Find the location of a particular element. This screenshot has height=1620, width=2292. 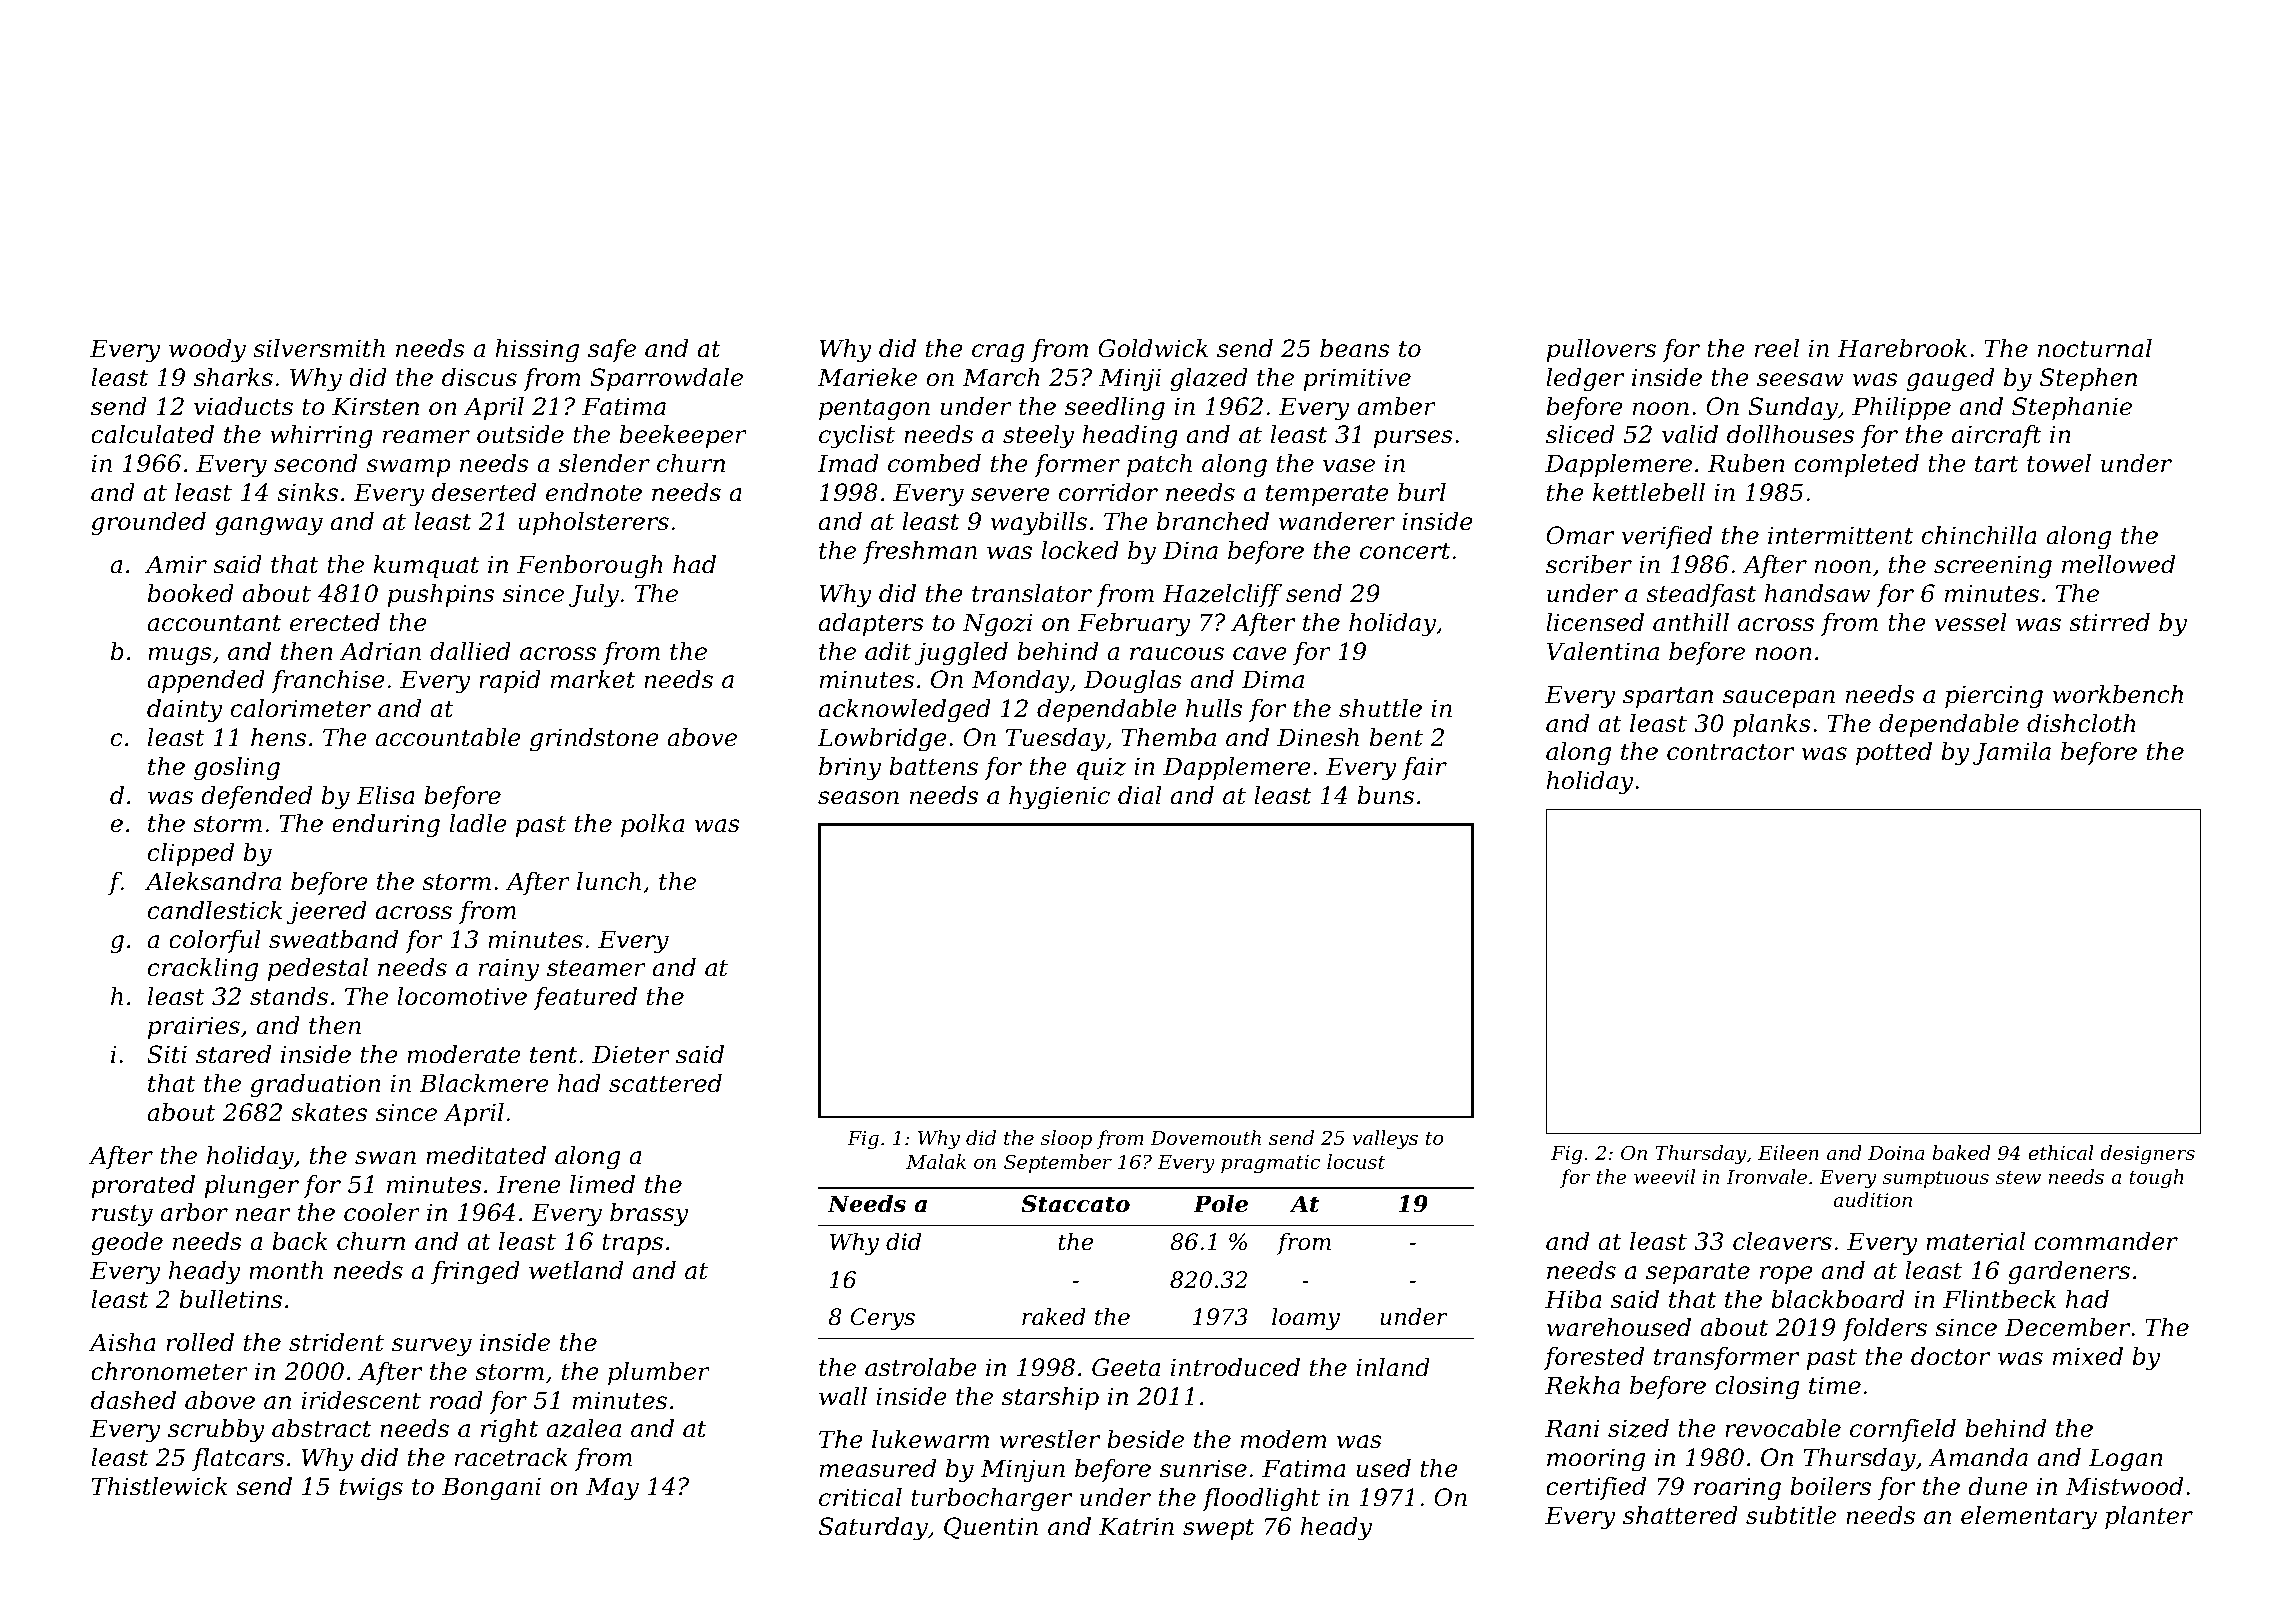

dial is located at coordinates (1140, 795).
